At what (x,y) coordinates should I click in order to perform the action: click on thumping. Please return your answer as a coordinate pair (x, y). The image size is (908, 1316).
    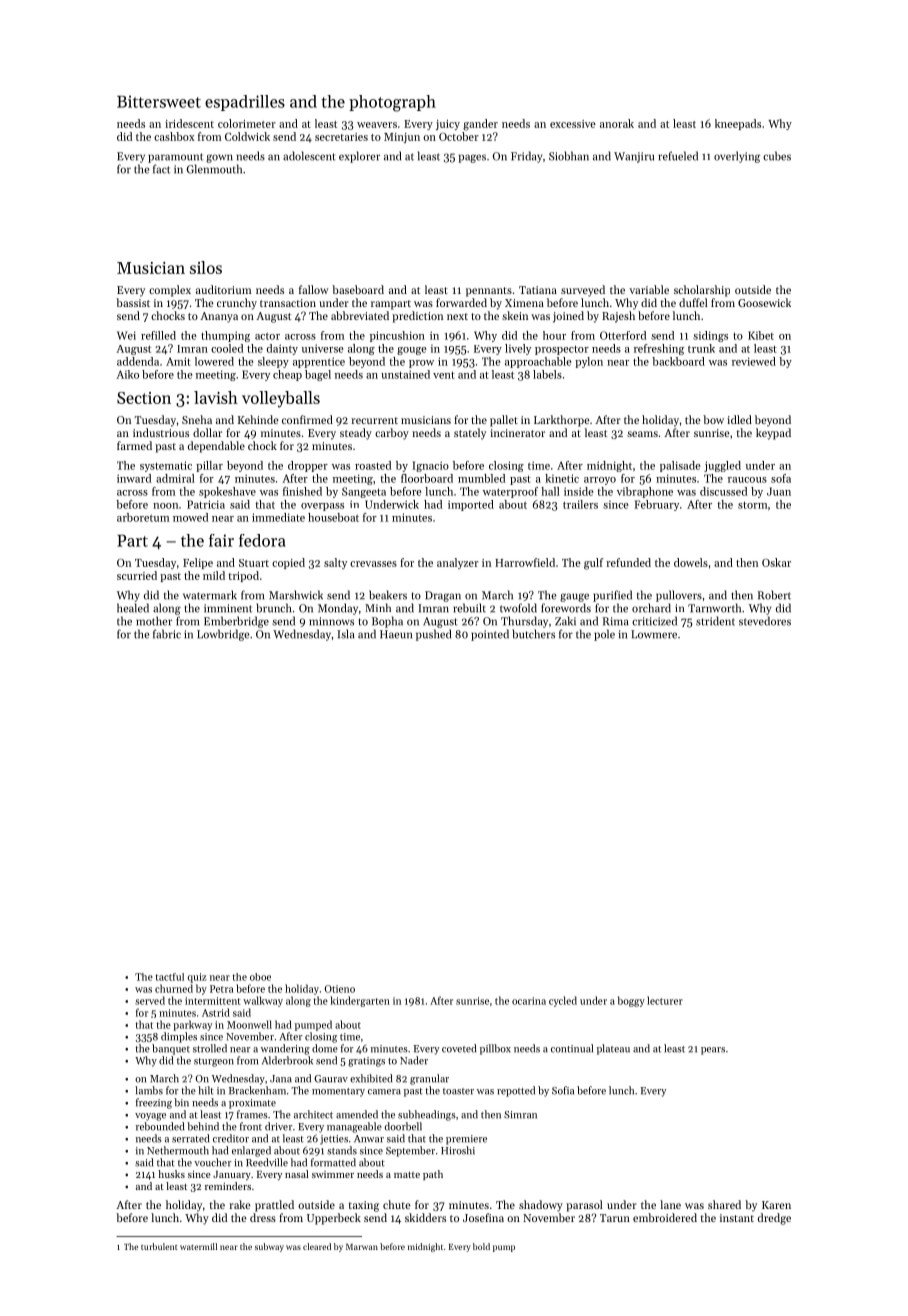
    Looking at the image, I should click on (225, 336).
